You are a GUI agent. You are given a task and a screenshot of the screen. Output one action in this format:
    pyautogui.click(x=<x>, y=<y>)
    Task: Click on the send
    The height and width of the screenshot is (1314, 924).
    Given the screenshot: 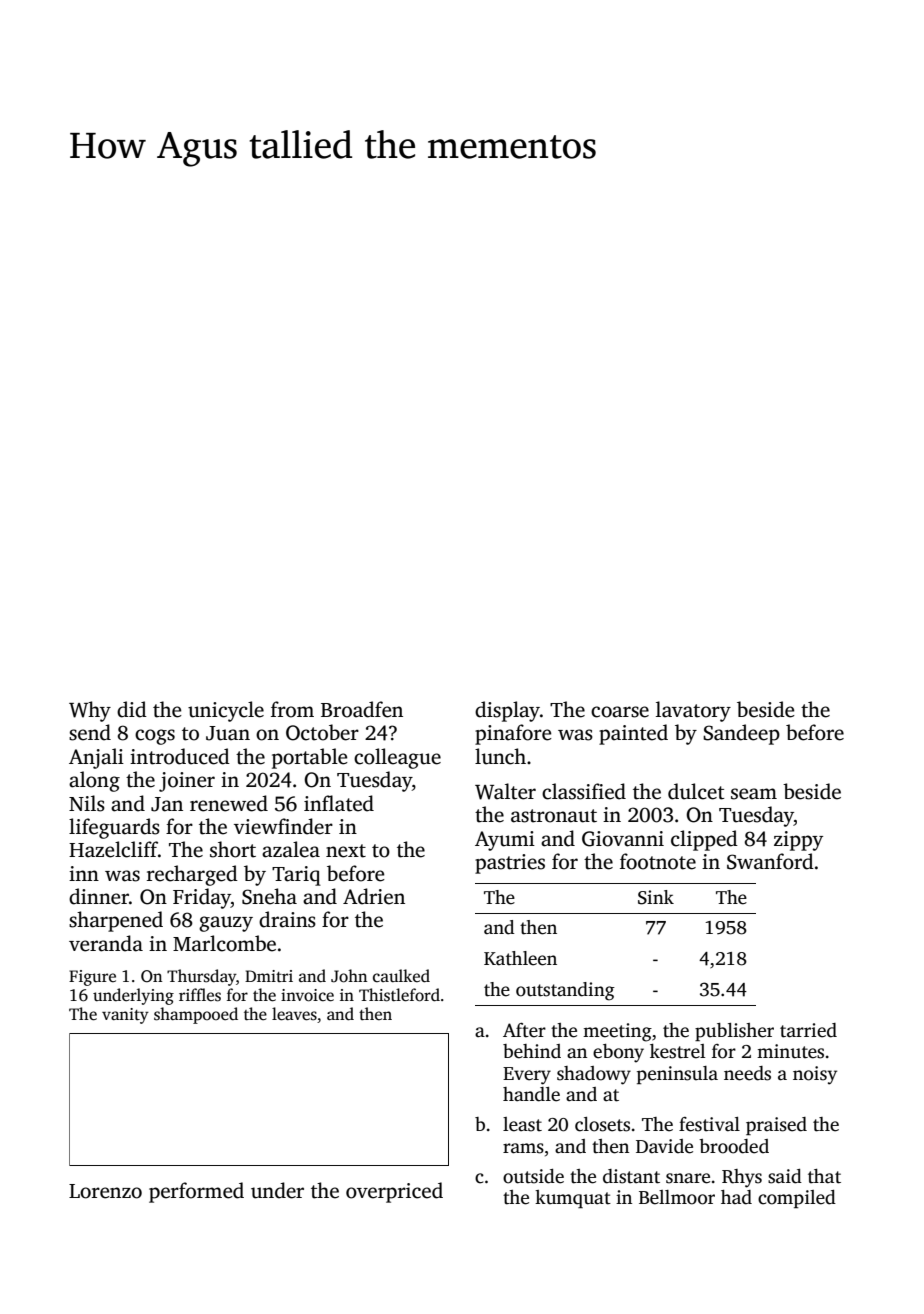 What is the action you would take?
    pyautogui.click(x=90, y=732)
